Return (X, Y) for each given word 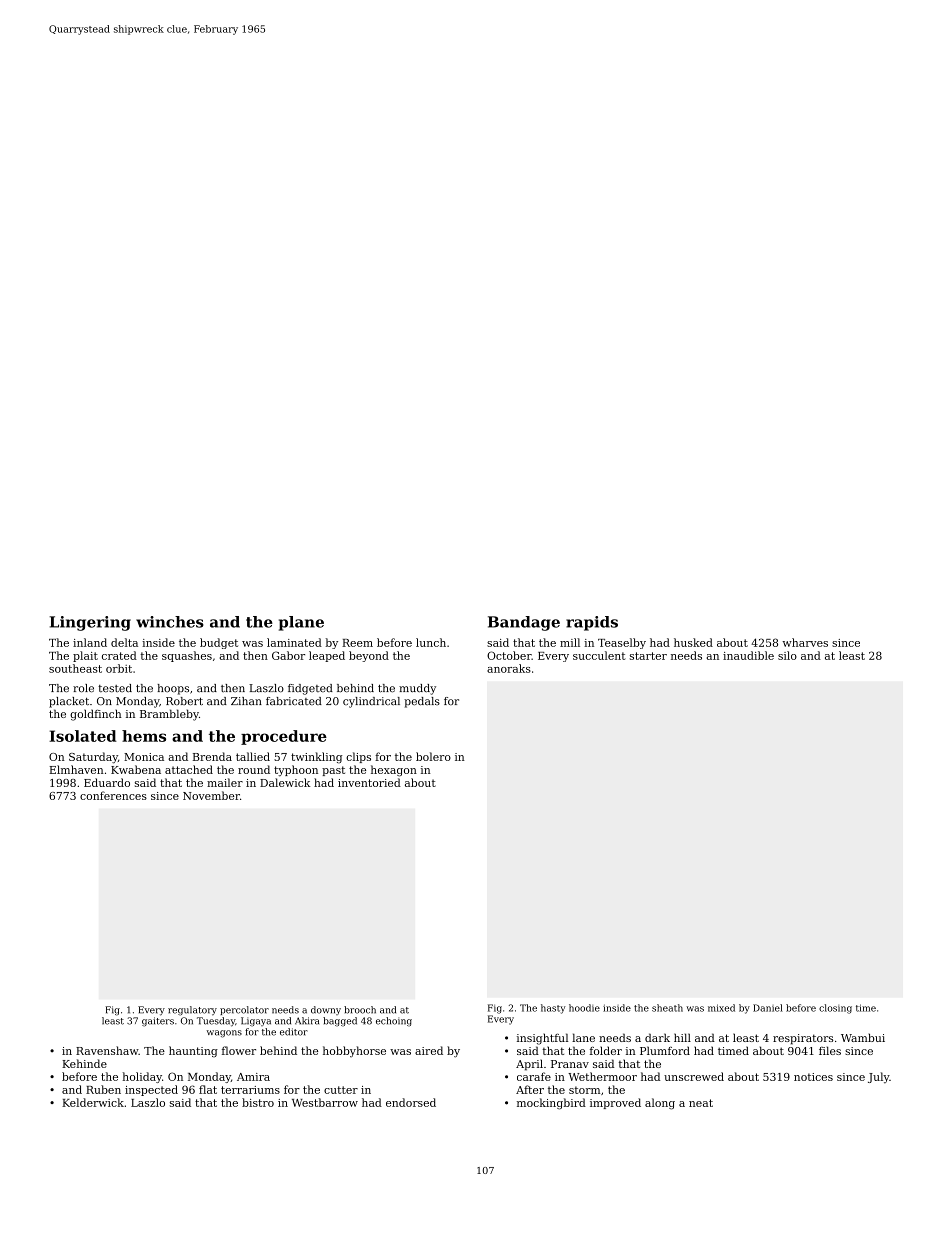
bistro (258, 1102)
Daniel (768, 1008)
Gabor (288, 655)
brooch (360, 1010)
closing (835, 1009)
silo (787, 655)
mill (570, 642)
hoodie (584, 1008)
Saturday (93, 758)
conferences (113, 795)
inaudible (748, 655)
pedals (422, 702)
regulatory (192, 1011)
